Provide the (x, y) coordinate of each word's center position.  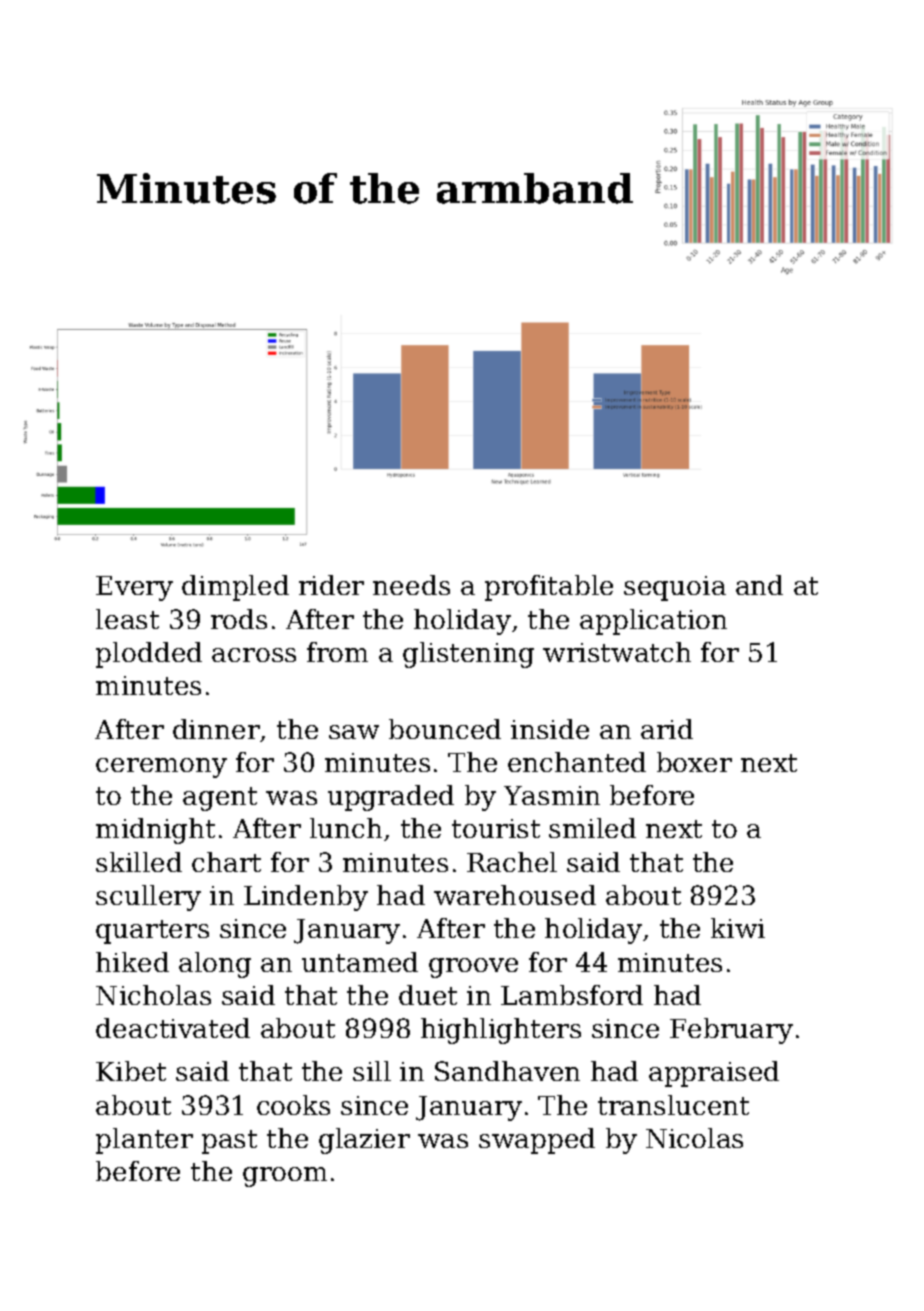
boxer (694, 762)
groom (285, 1177)
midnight (155, 831)
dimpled (235, 588)
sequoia (675, 588)
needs (411, 585)
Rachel (512, 862)
